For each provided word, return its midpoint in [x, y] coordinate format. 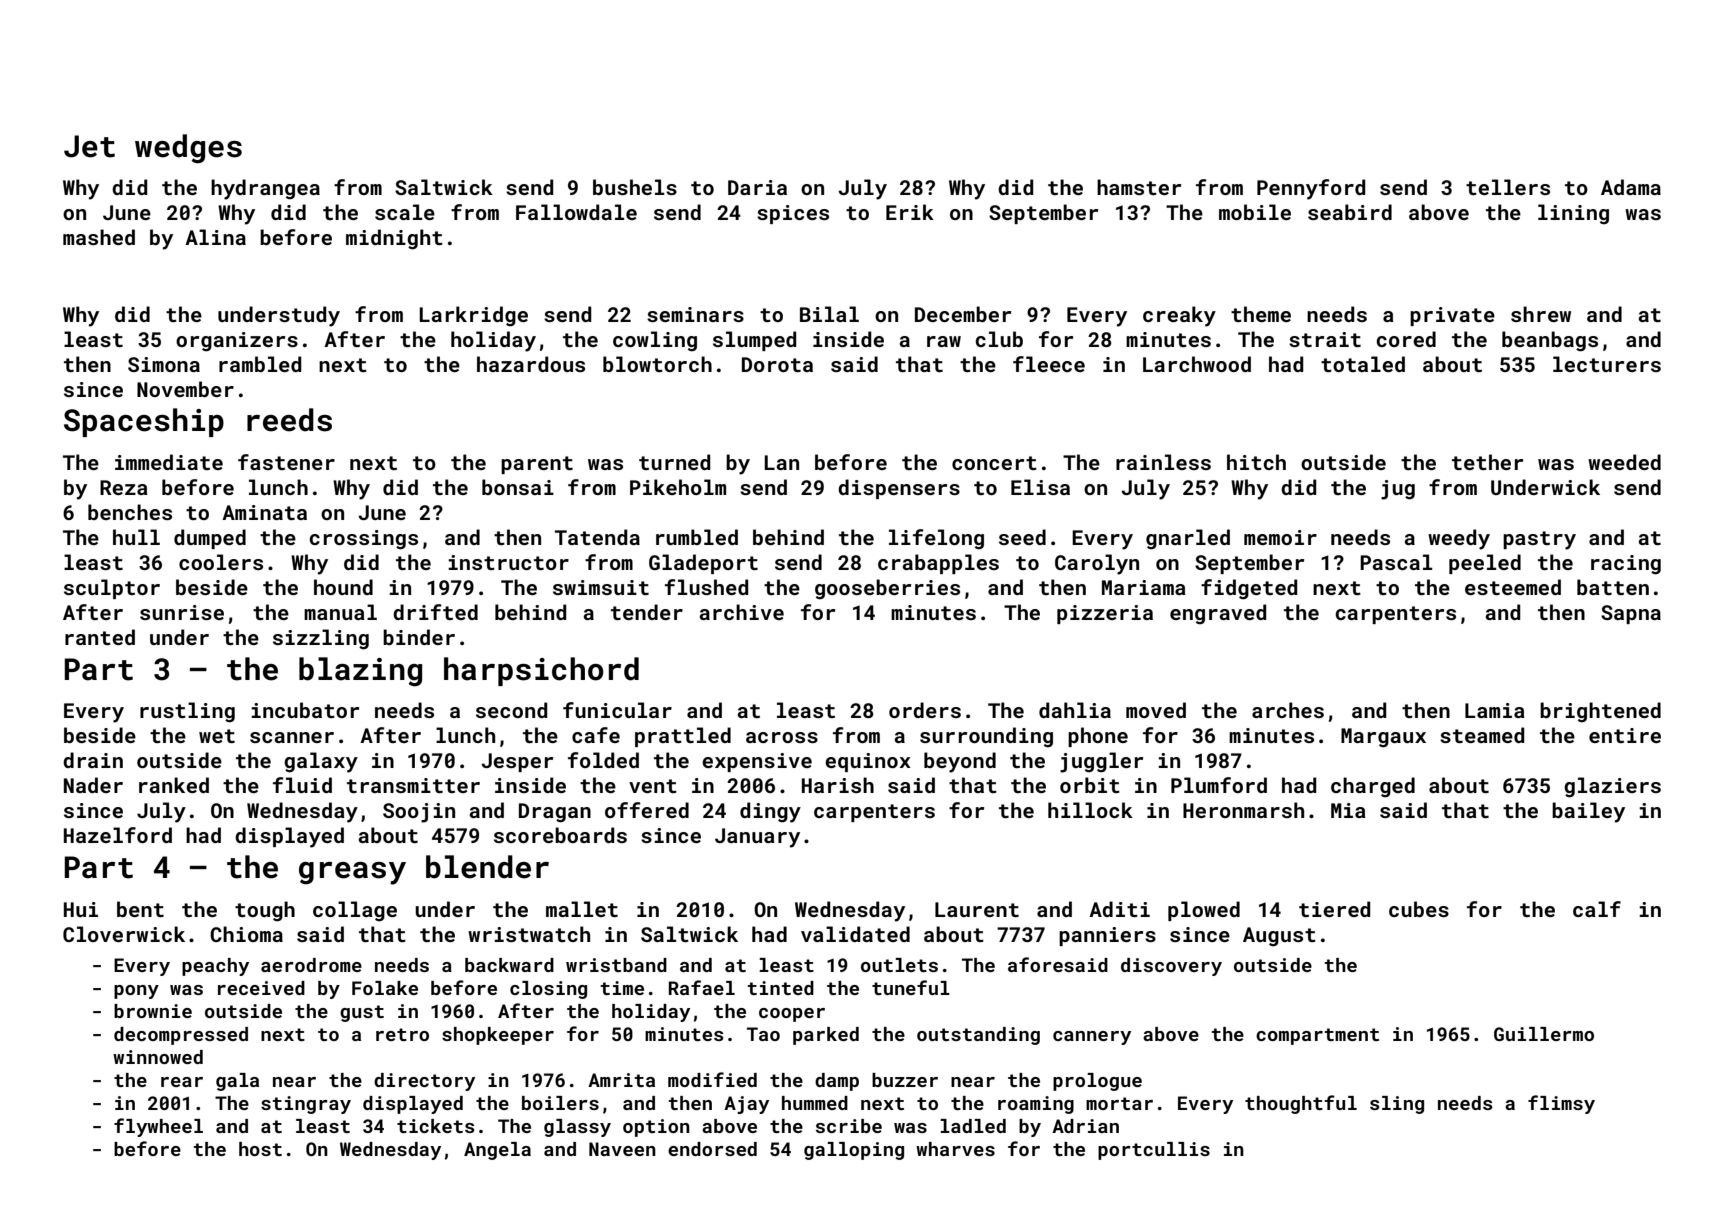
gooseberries [887, 589]
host [260, 1149]
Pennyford [1311, 189]
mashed [99, 237]
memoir [1280, 537]
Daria [757, 187]
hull [136, 537]
